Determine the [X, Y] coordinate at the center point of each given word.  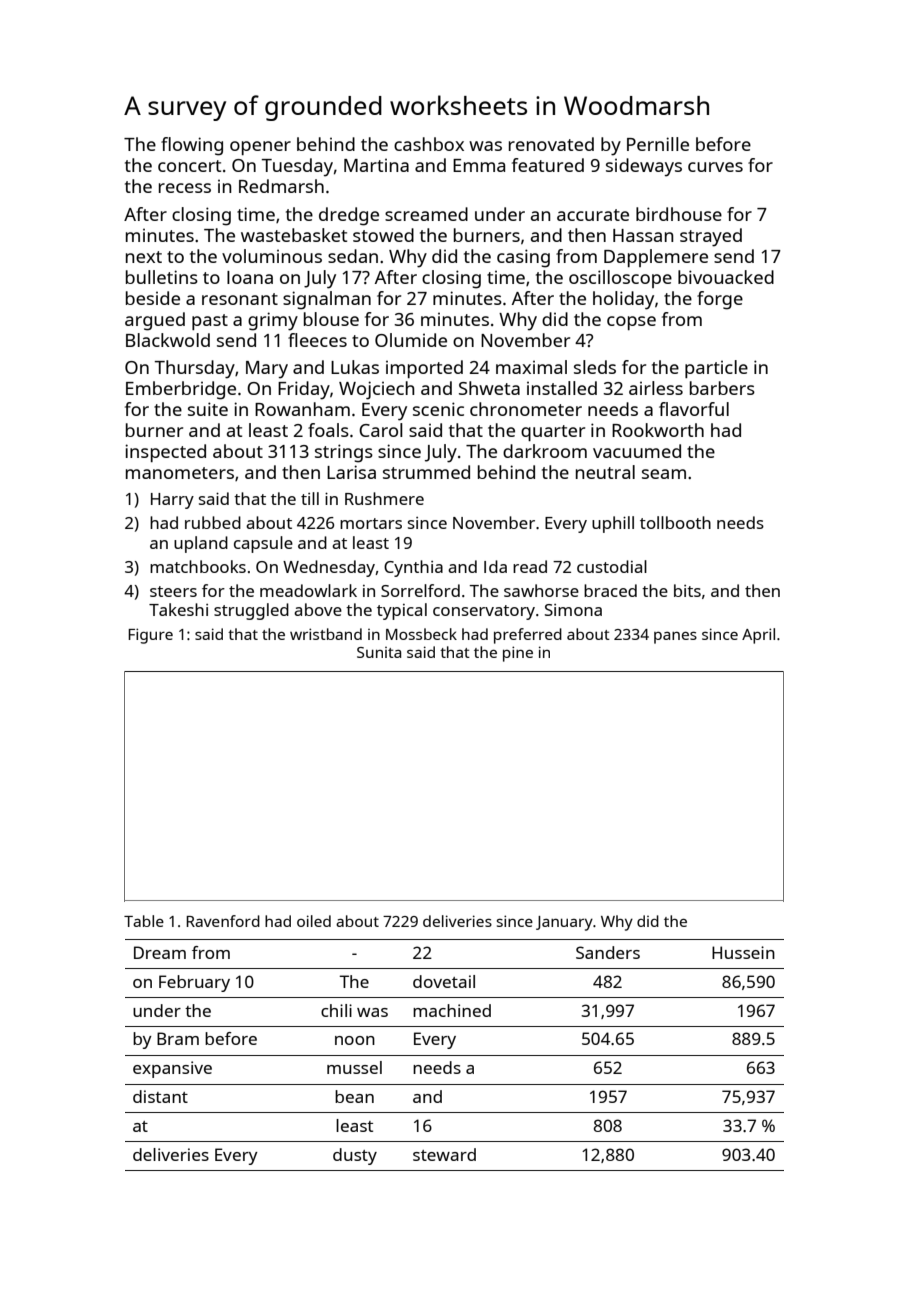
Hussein [743, 952]
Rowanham [302, 409]
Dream [160, 952]
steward [444, 1154]
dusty [355, 1156]
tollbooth [675, 522]
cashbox [429, 144]
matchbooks [198, 566]
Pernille [658, 144]
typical [402, 611]
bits [687, 590]
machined [452, 1010]
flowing [192, 146]
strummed [426, 472]
